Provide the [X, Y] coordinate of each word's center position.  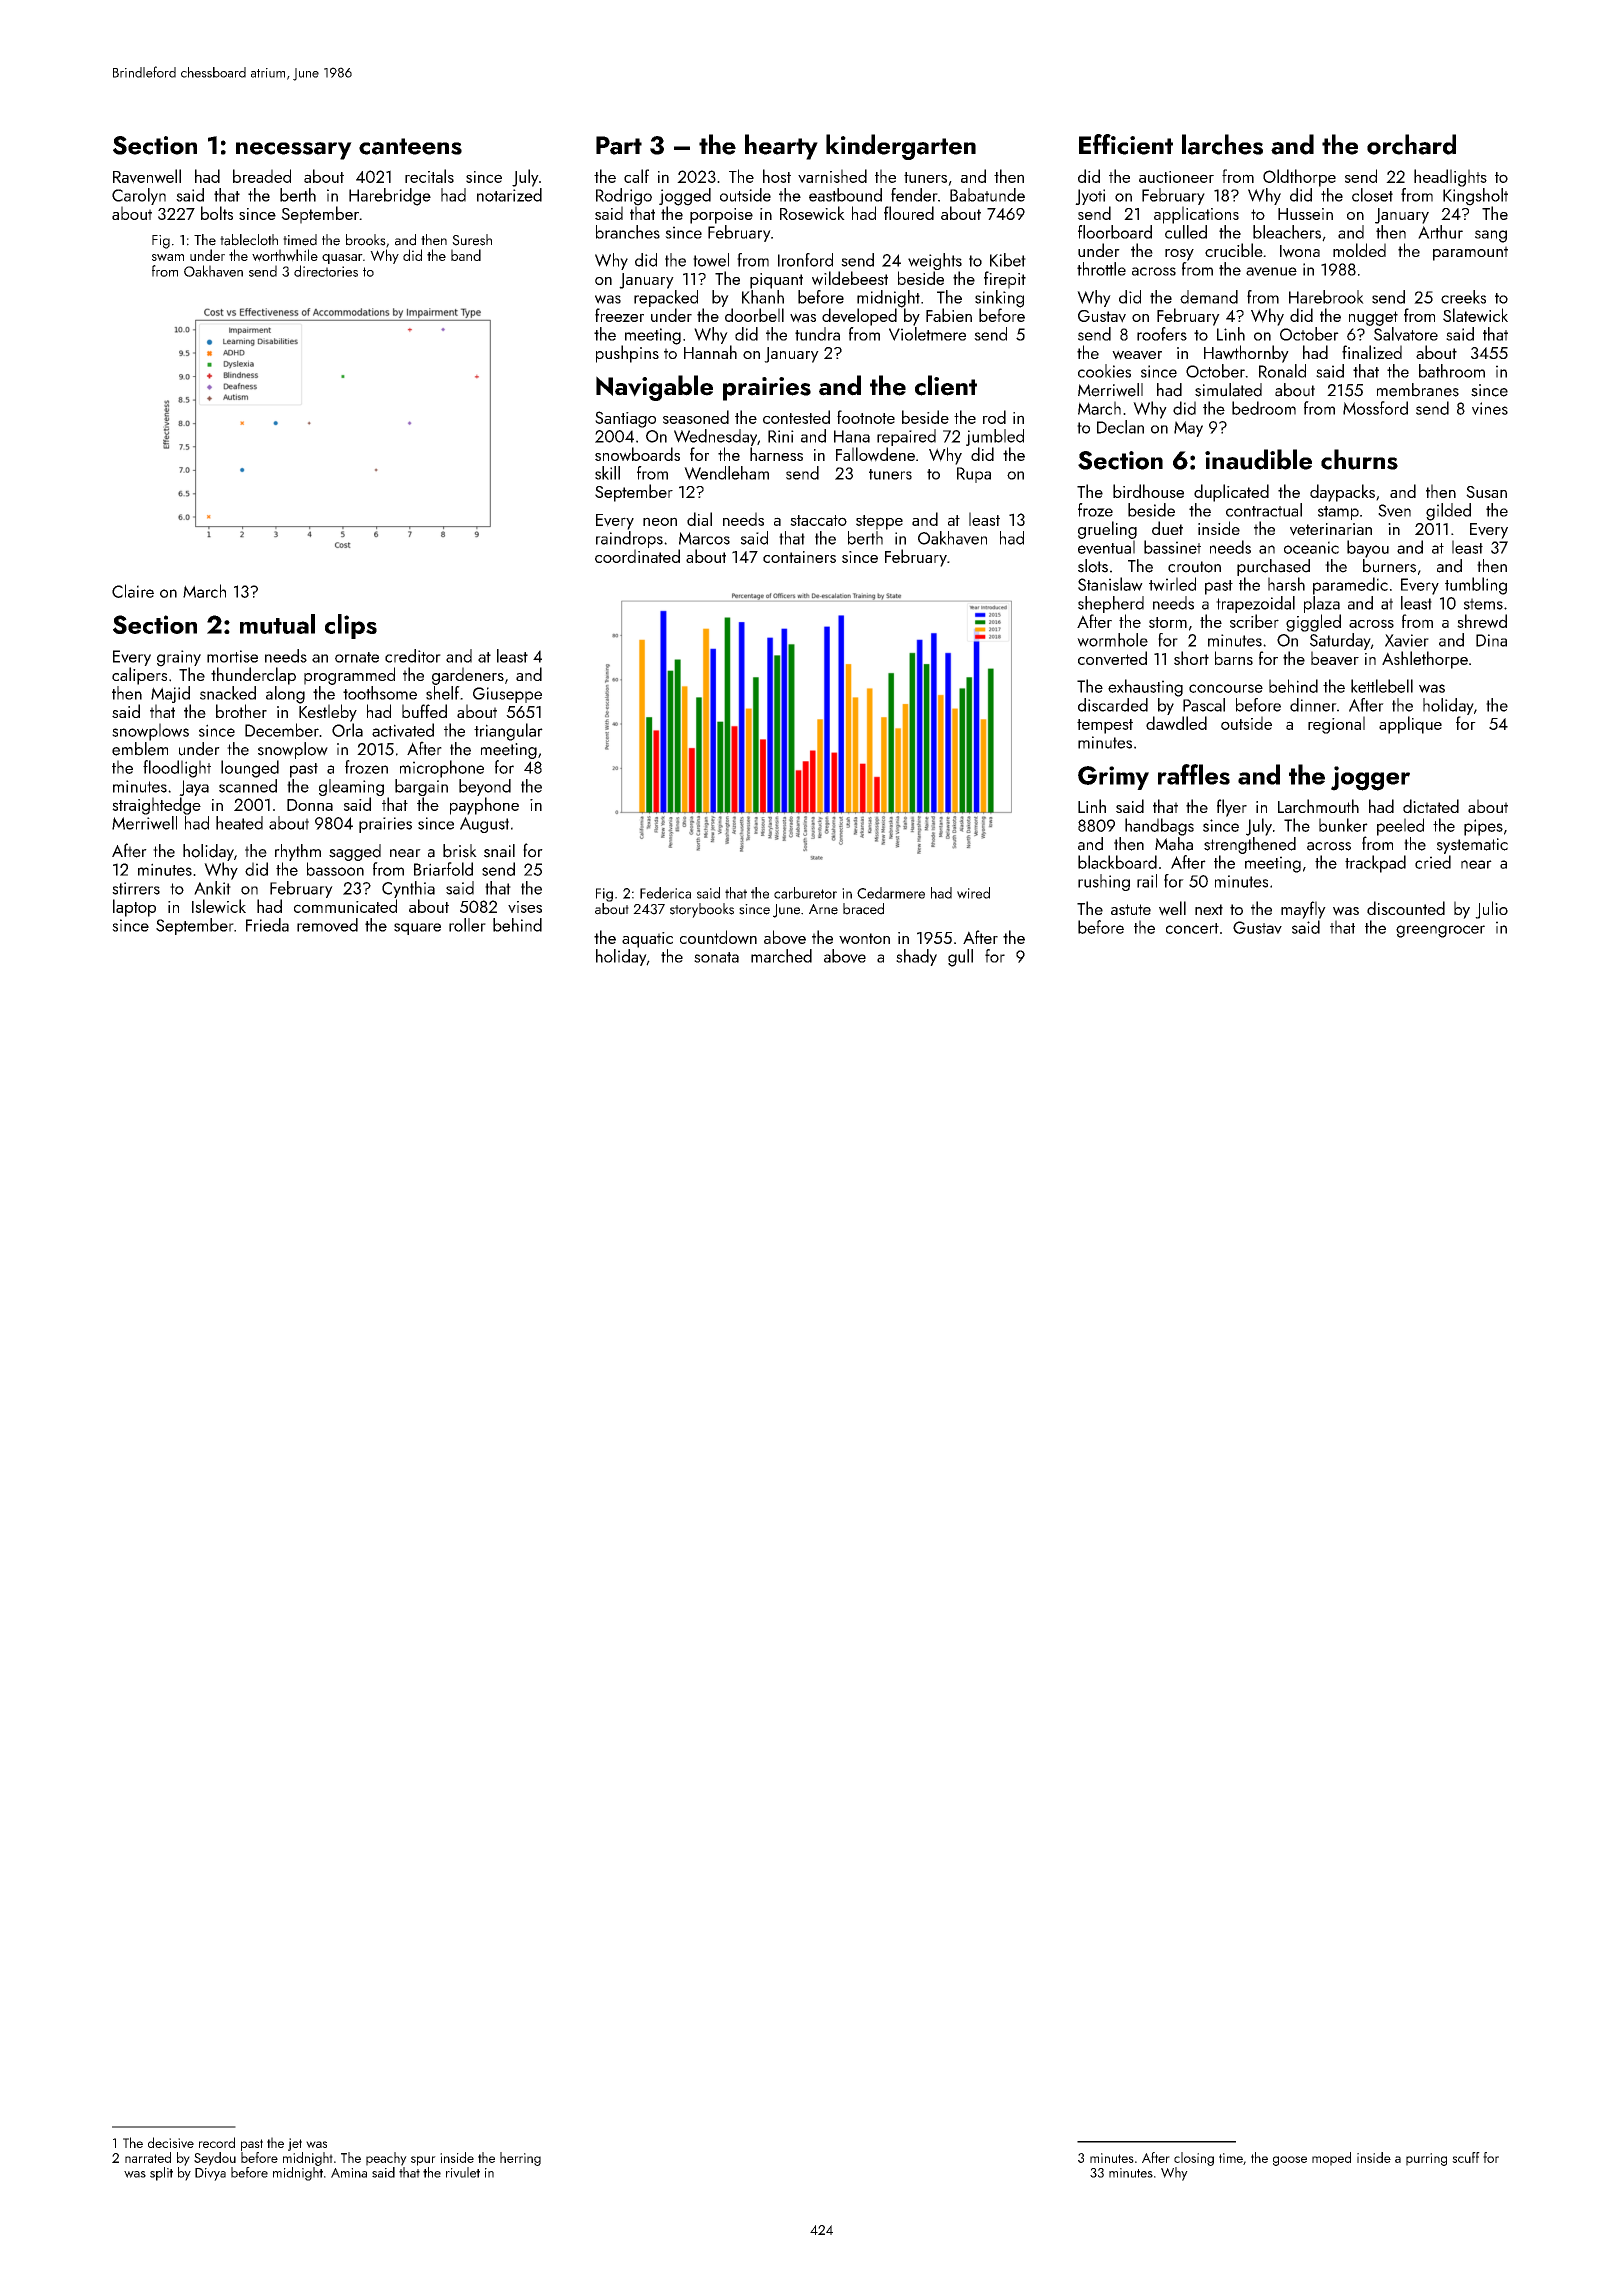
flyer [1232, 808]
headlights [1450, 178]
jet [295, 2144]
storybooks [702, 910]
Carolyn [139, 196]
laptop [134, 908]
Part [619, 145]
